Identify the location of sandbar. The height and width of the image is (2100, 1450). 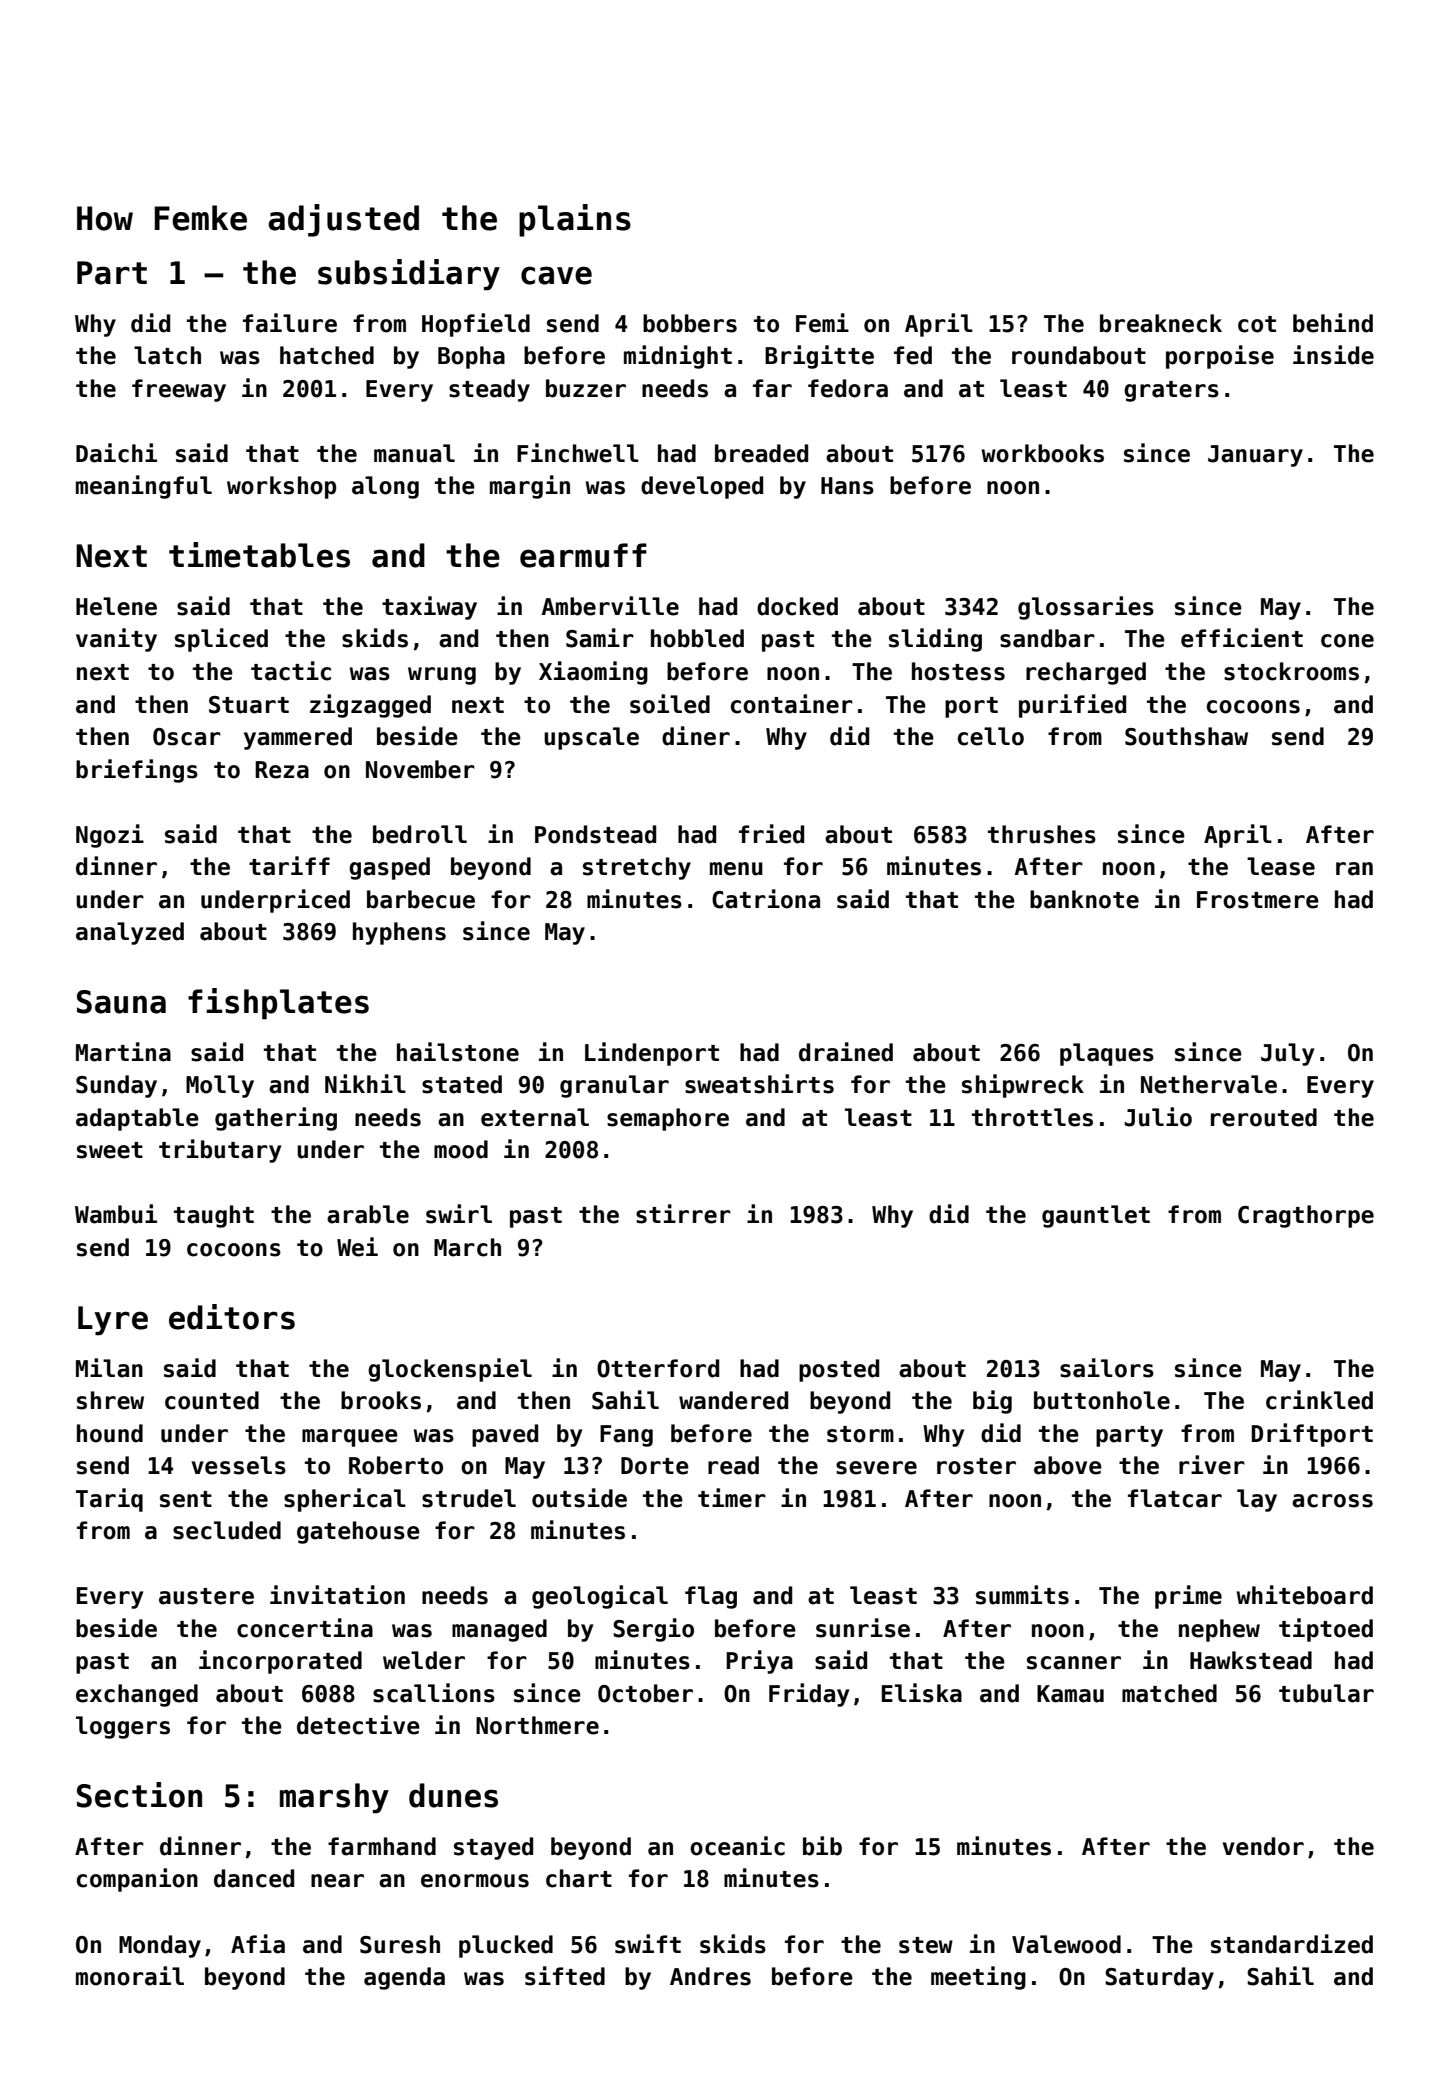
(1047, 638).
